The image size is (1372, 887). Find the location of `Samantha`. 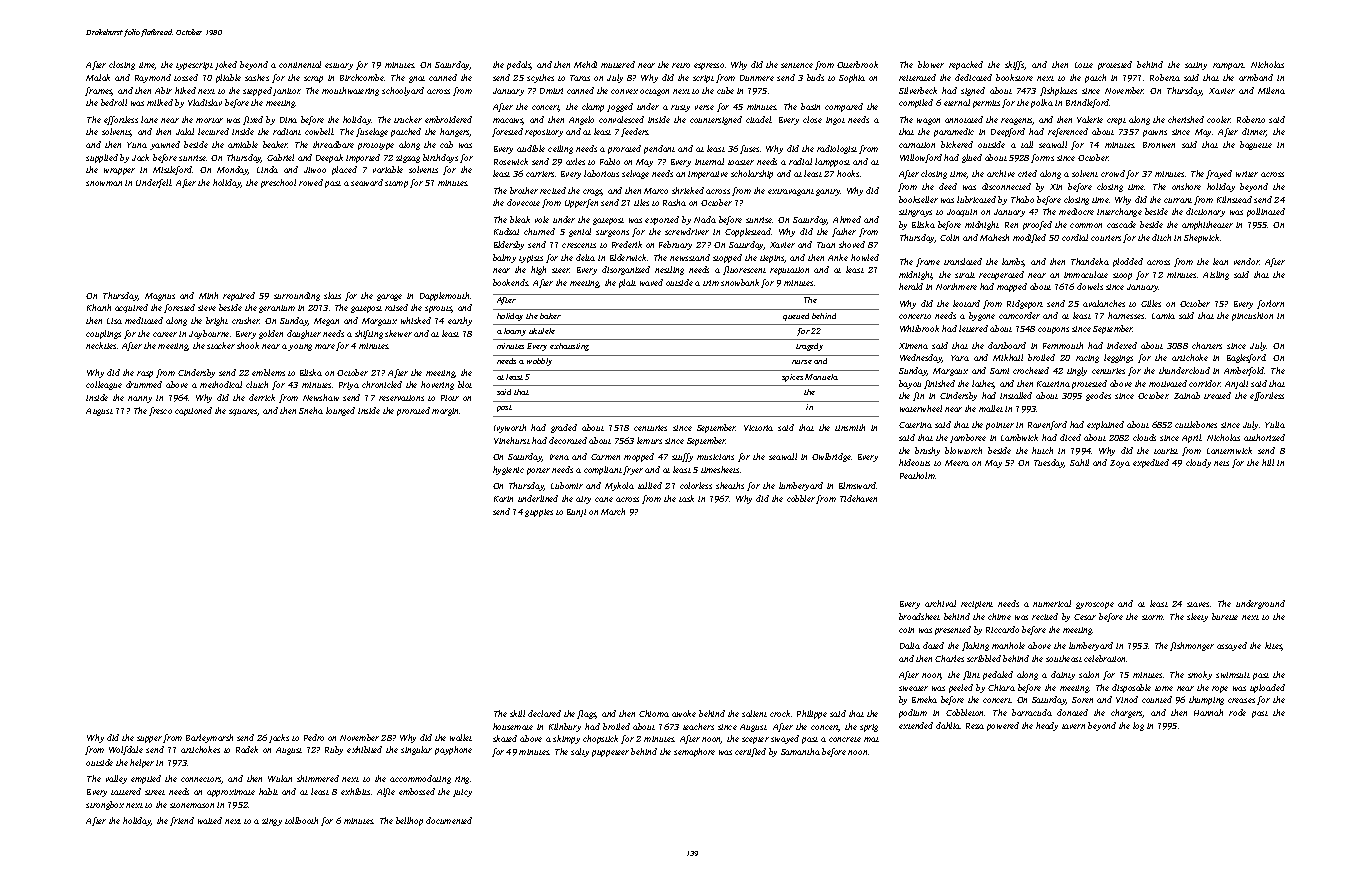

Samantha is located at coordinates (800, 751).
